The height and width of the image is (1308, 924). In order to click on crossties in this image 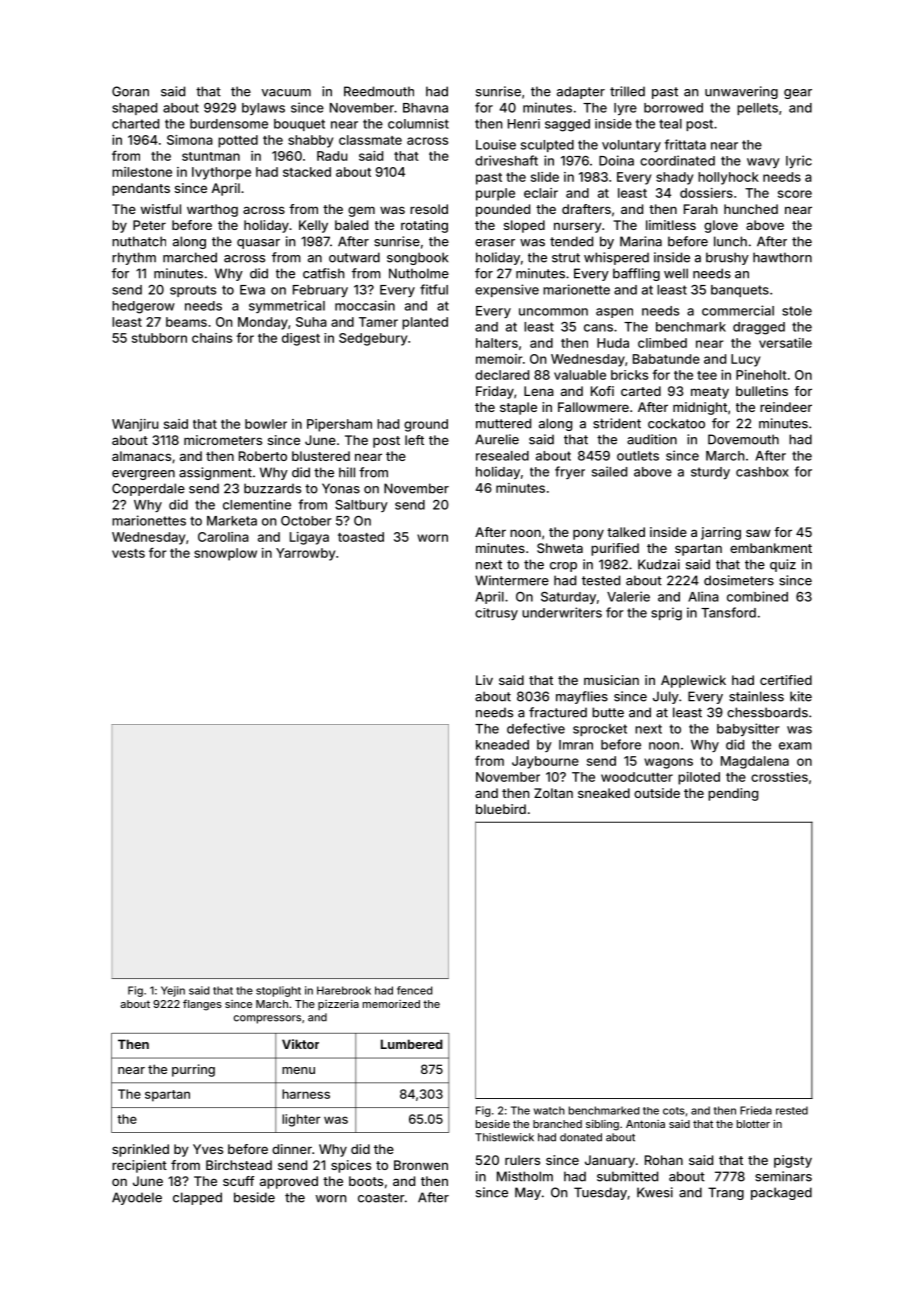, I will do `click(779, 777)`.
